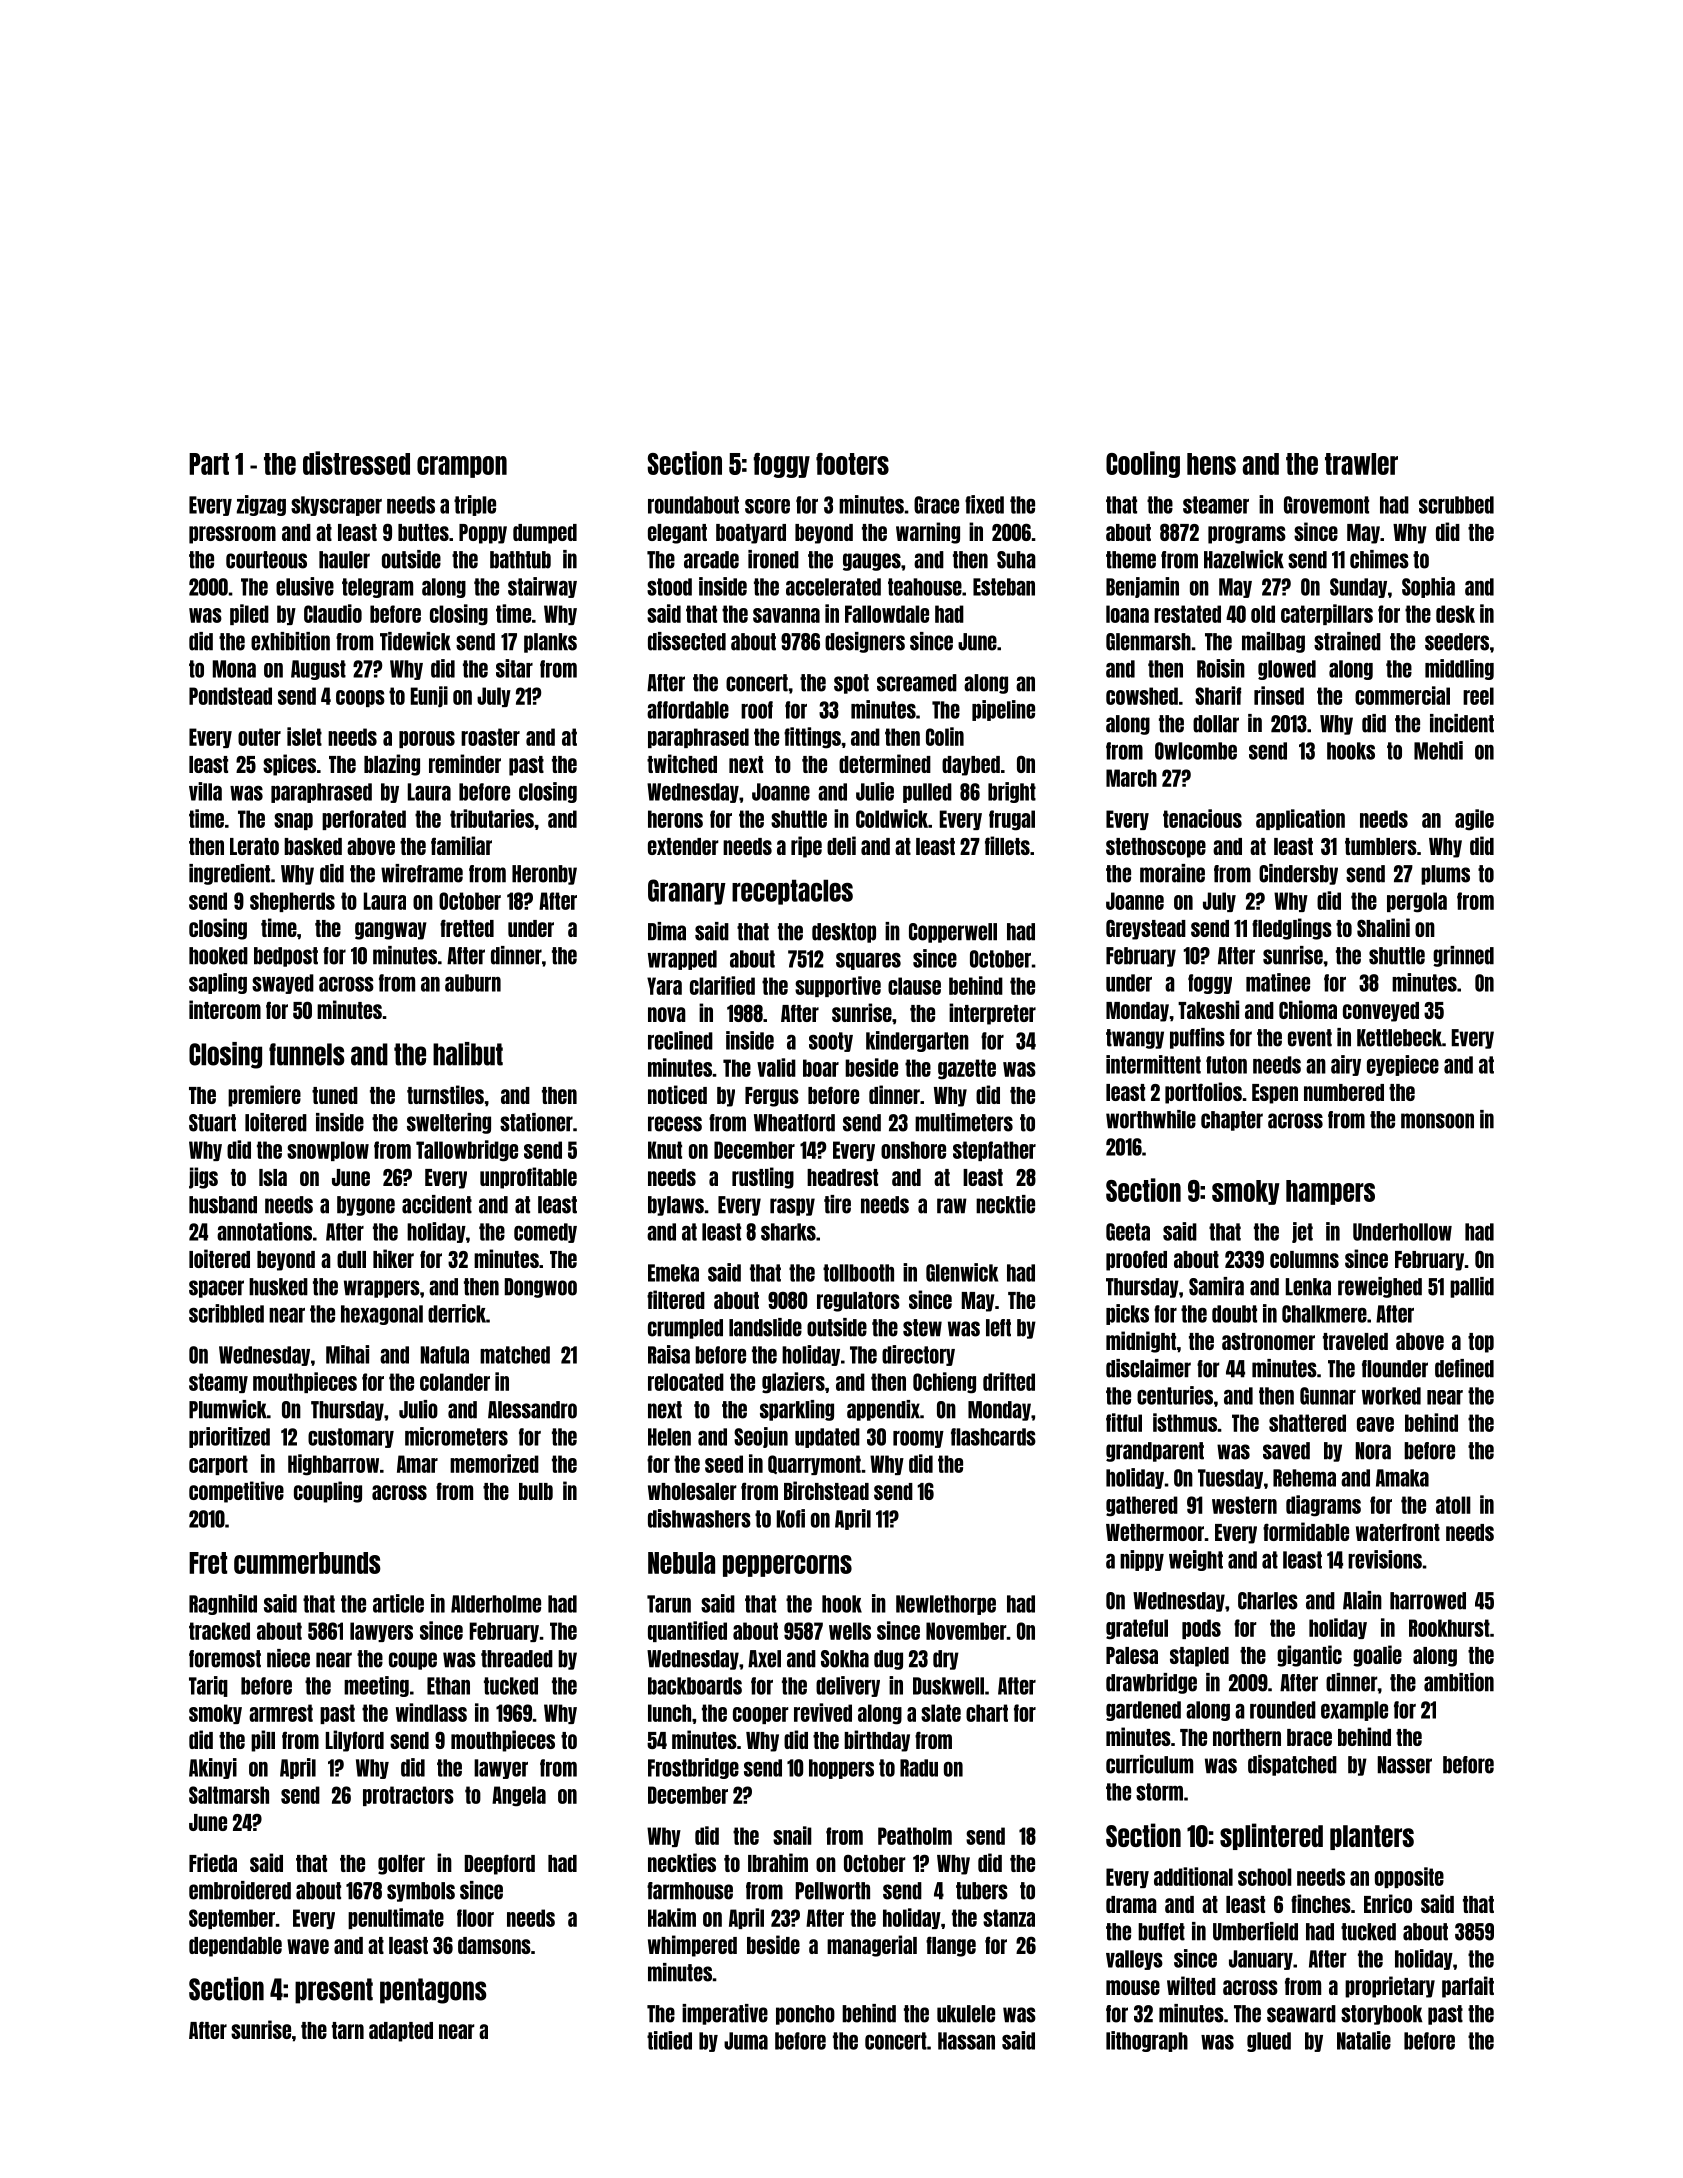  What do you see at coordinates (1381, 846) in the document?
I see `tumblers` at bounding box center [1381, 846].
